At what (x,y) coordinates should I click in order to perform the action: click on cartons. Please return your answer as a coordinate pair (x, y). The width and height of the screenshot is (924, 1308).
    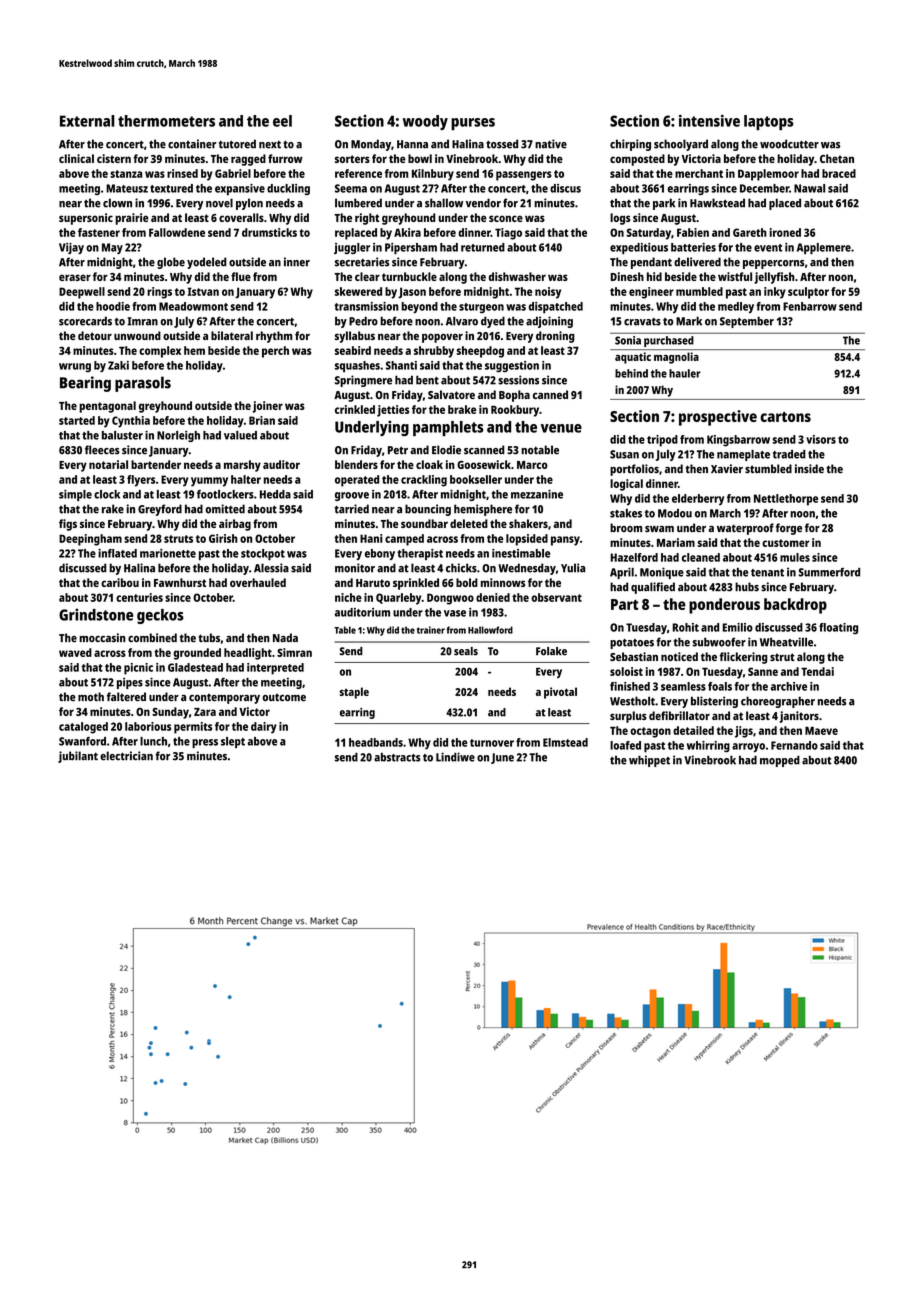
    Looking at the image, I should click on (785, 417).
